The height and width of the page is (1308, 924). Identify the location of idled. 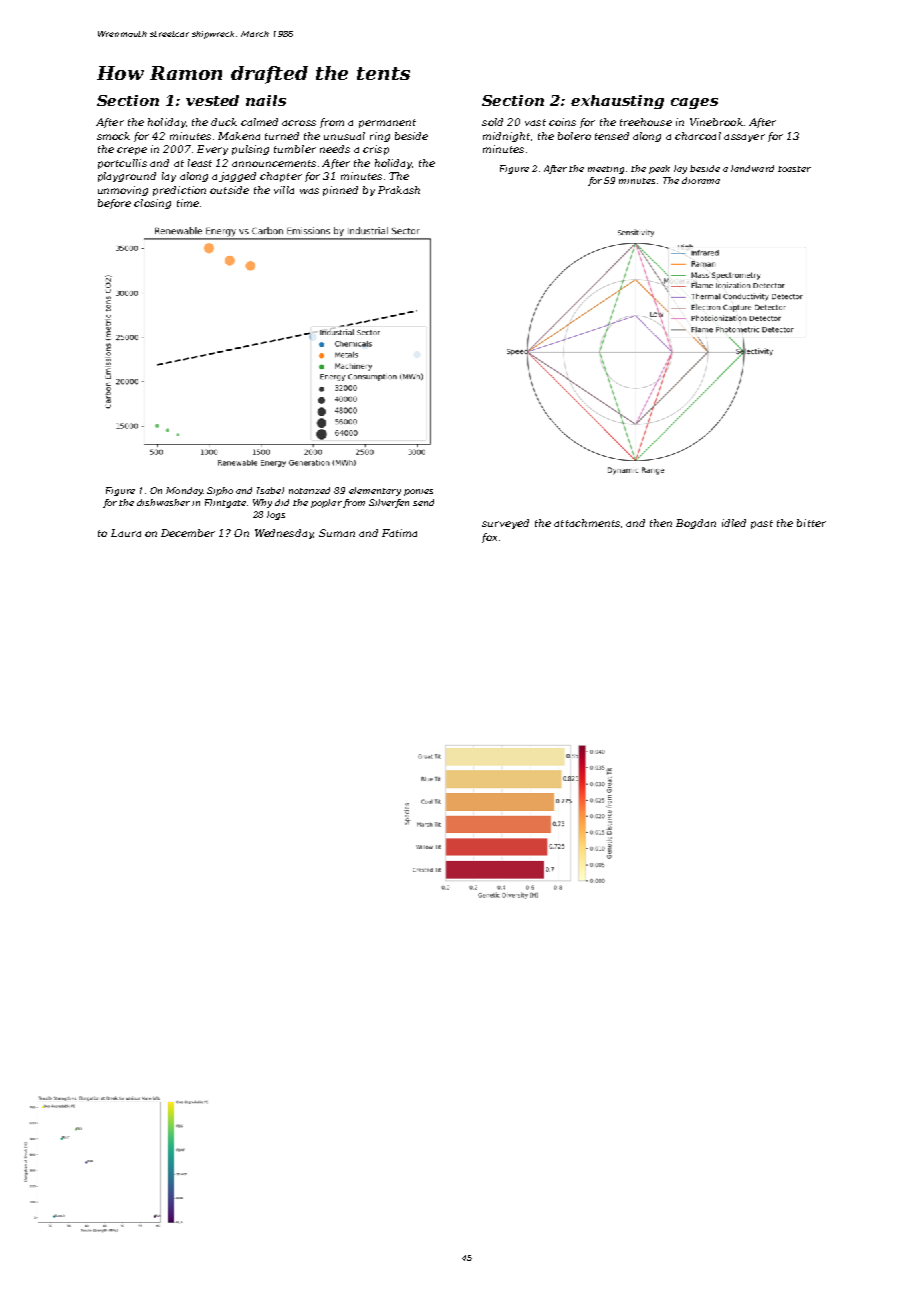
(734, 523).
